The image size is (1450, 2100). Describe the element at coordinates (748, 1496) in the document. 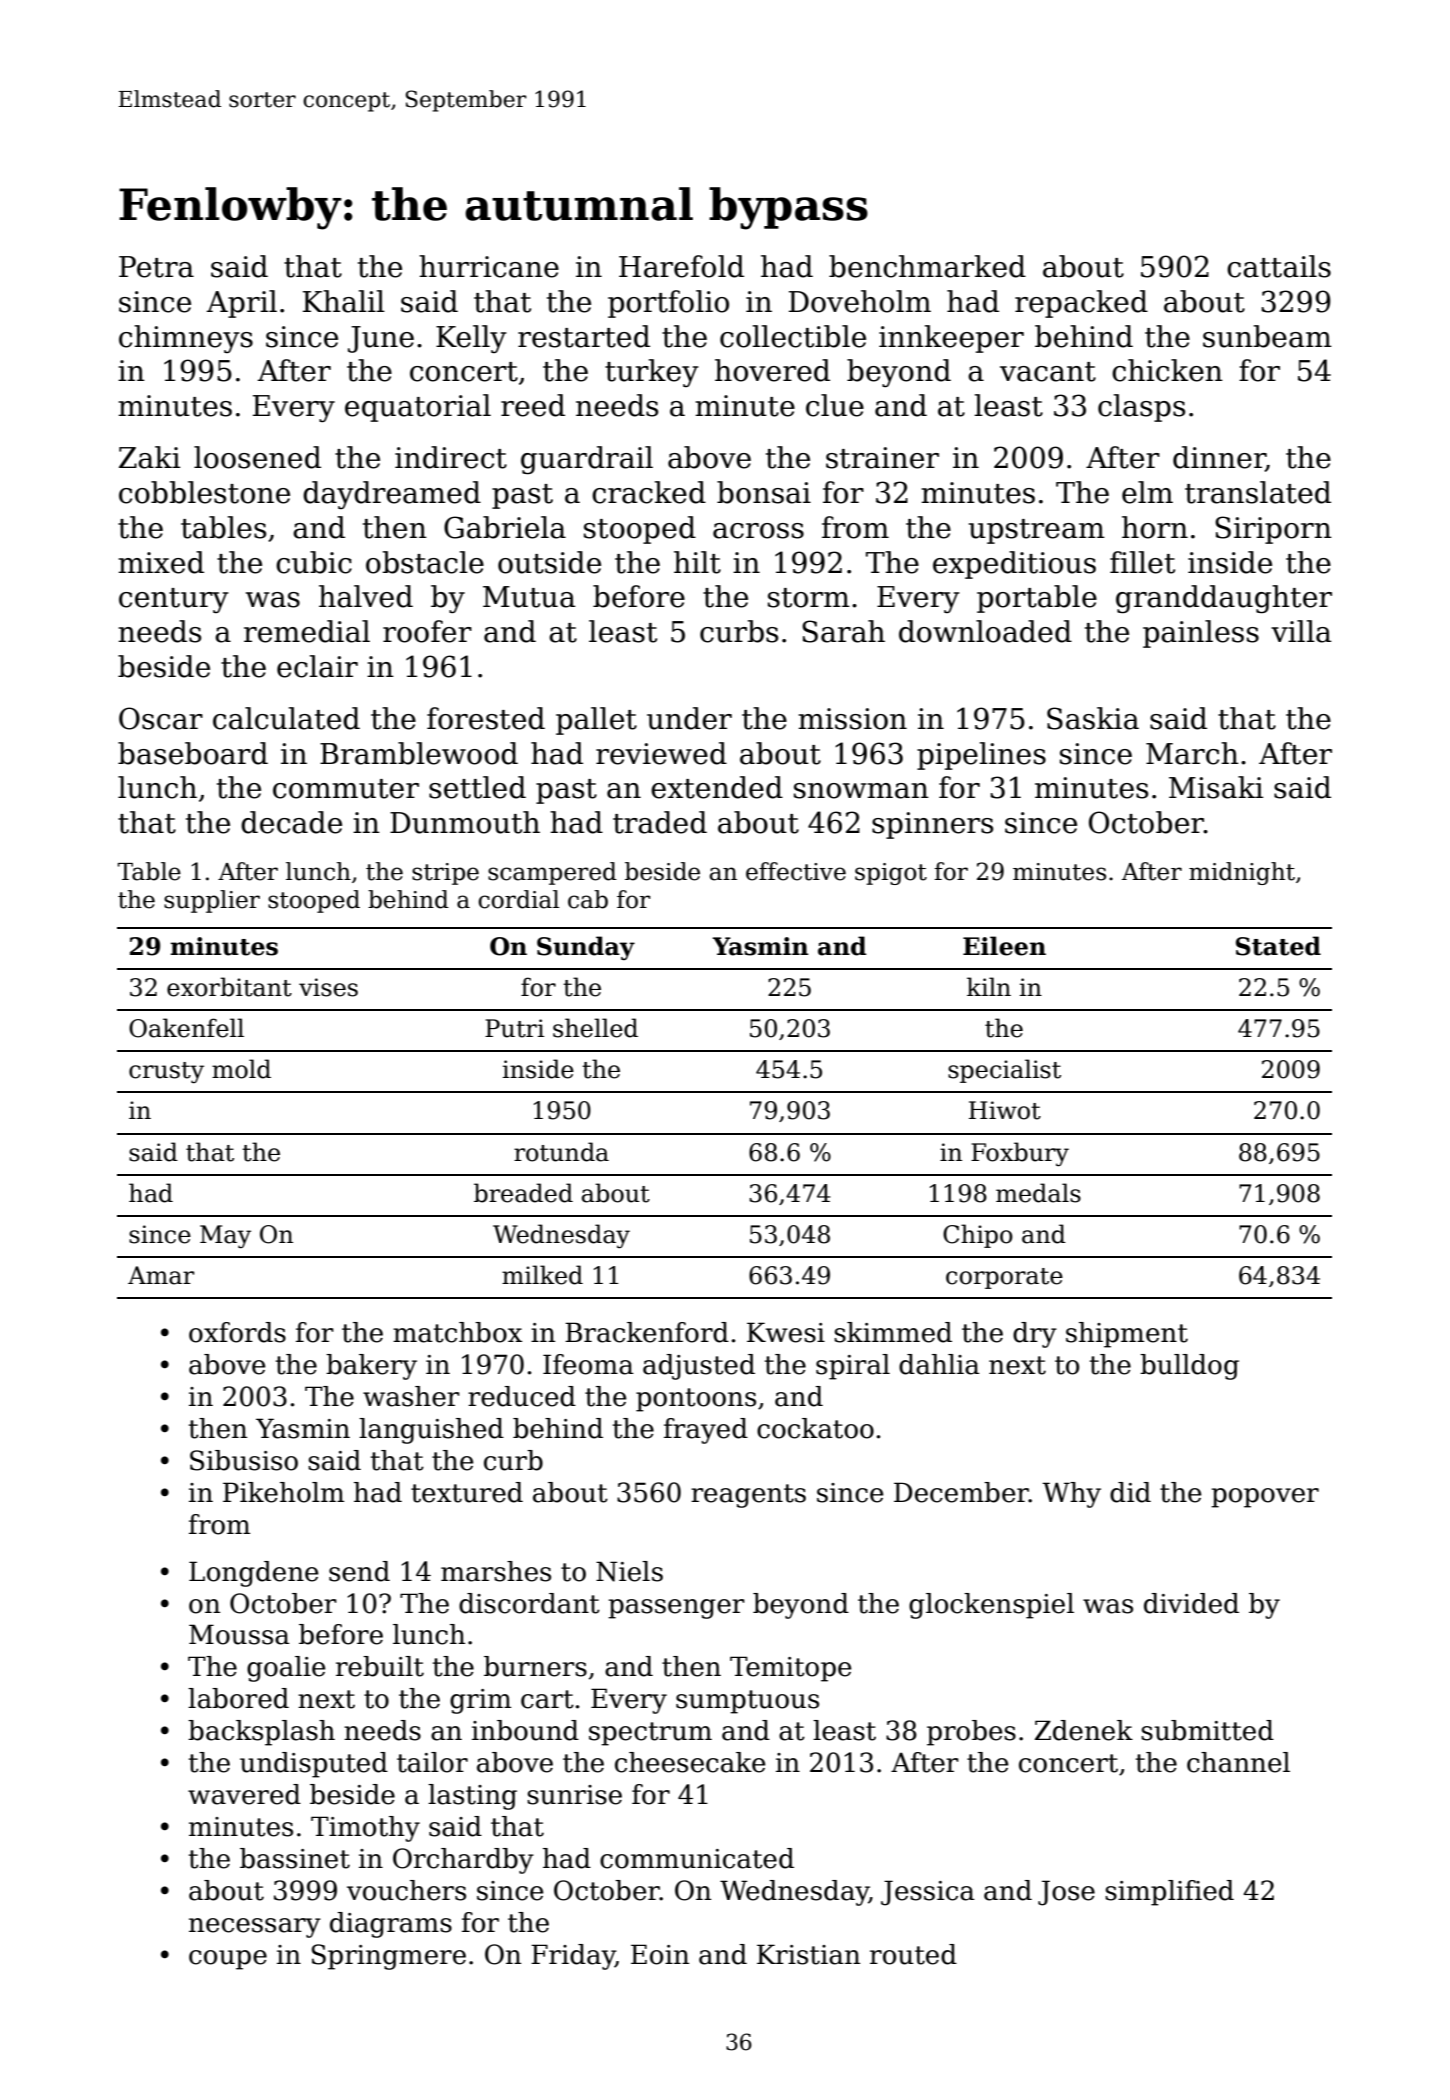

I see `reagents` at that location.
